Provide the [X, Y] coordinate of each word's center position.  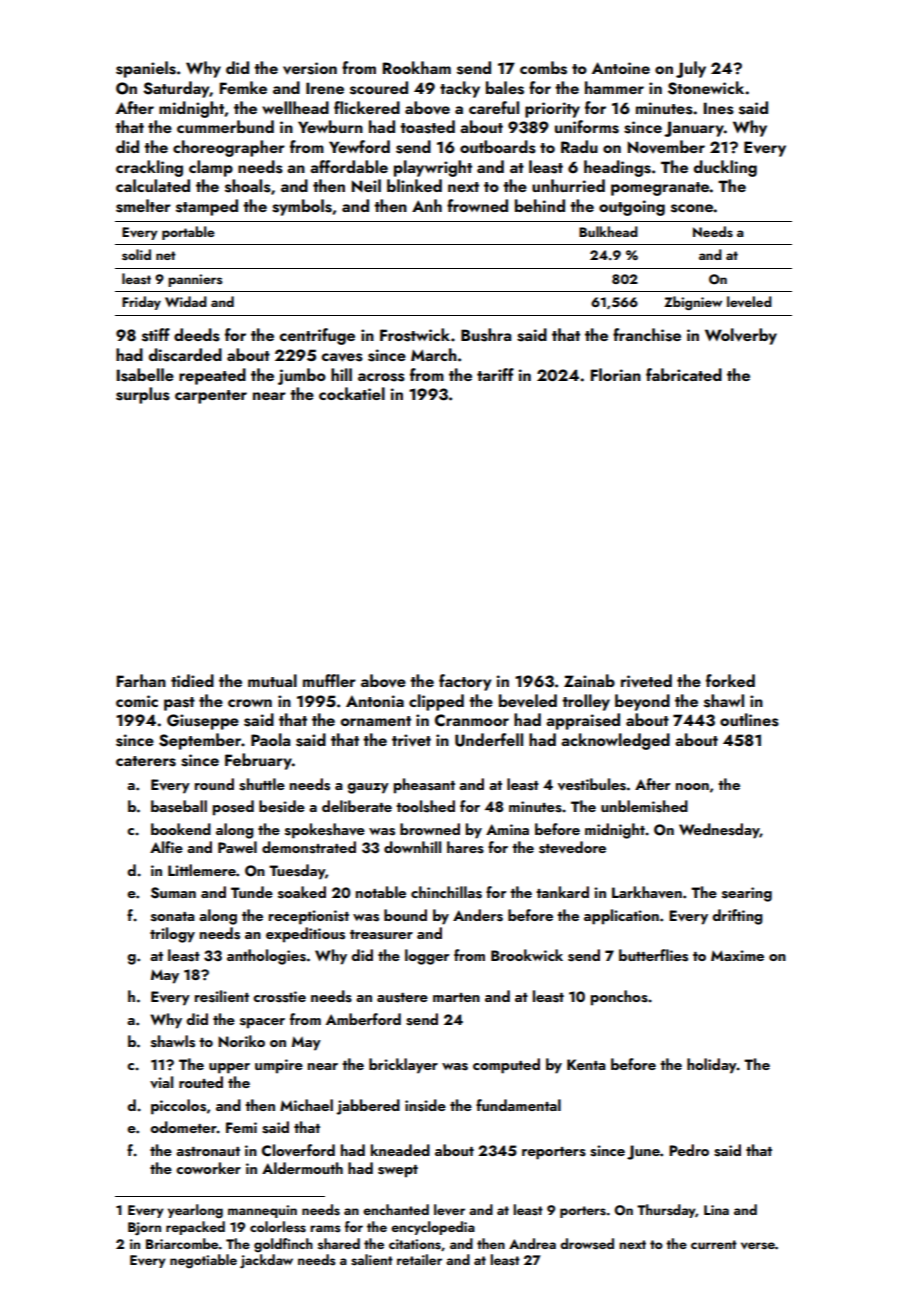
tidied [192, 680]
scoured [379, 88]
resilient [222, 996]
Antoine [621, 68]
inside [425, 1105]
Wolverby [741, 336]
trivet [411, 740]
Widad [186, 301]
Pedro [689, 1150]
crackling [149, 168]
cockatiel [352, 393]
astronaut [208, 1152]
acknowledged [615, 741]
